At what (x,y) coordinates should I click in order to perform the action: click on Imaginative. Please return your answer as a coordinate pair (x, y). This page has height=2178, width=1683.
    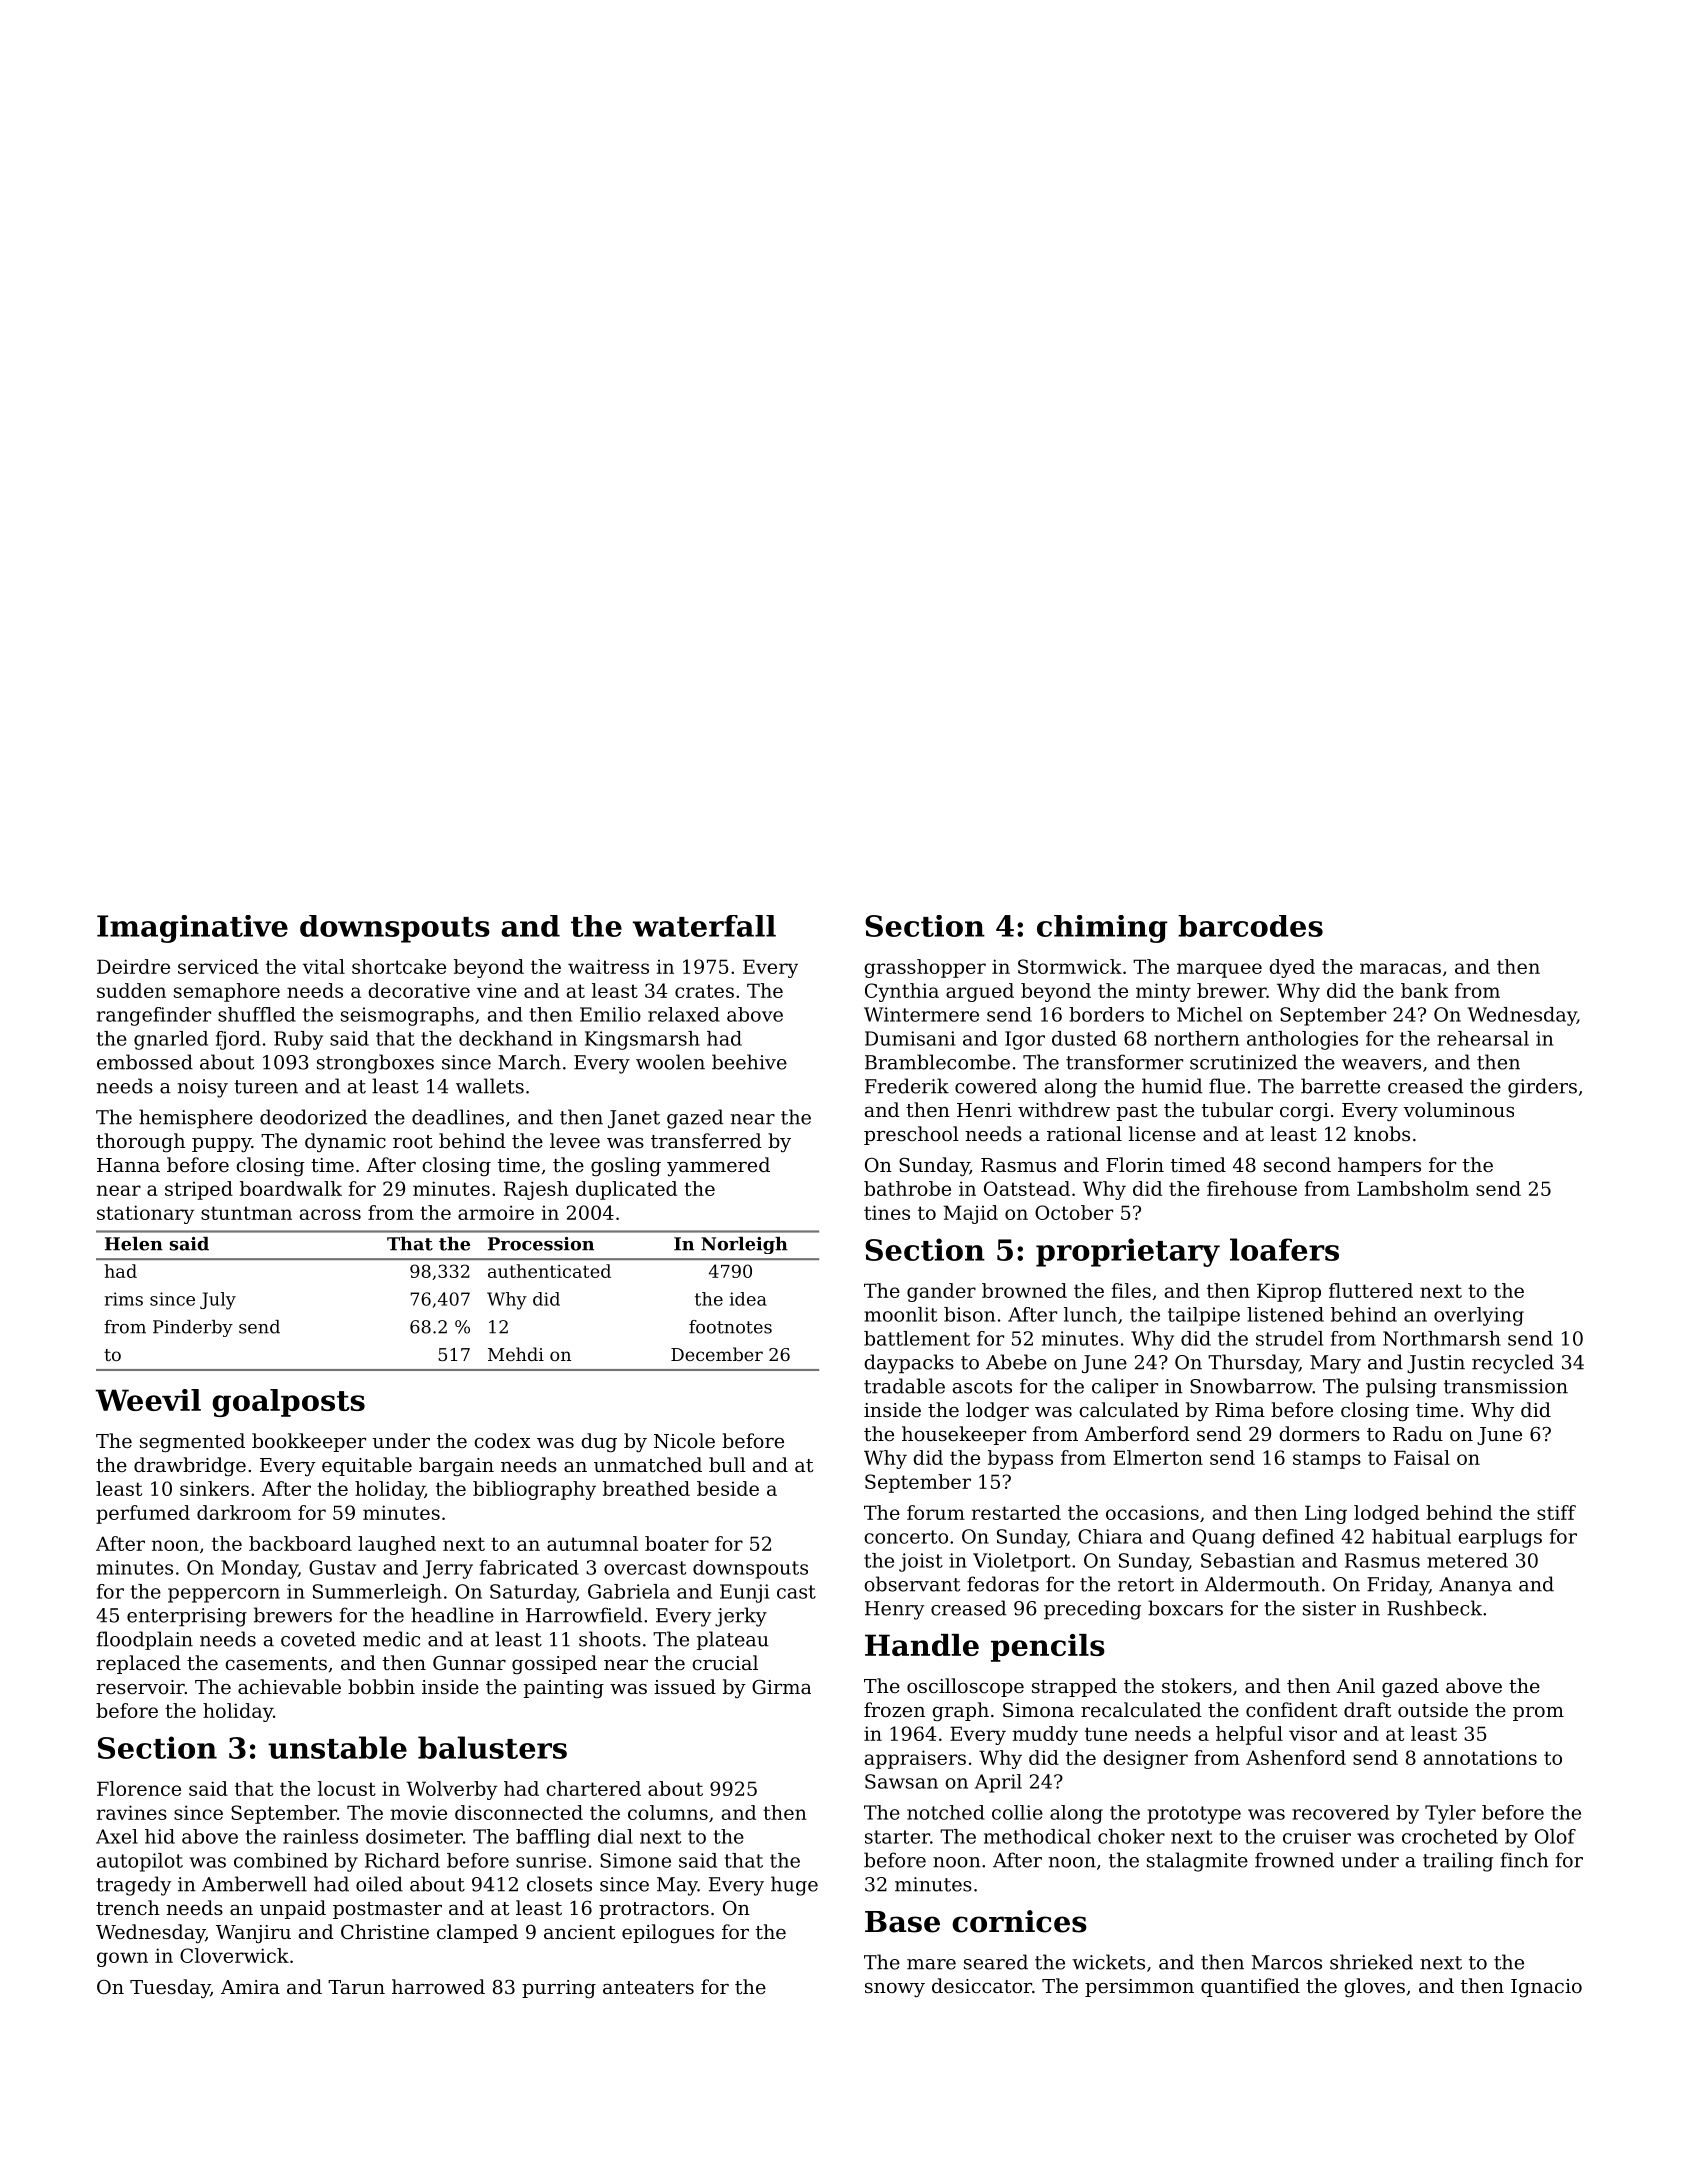
    Looking at the image, I should click on (192, 929).
